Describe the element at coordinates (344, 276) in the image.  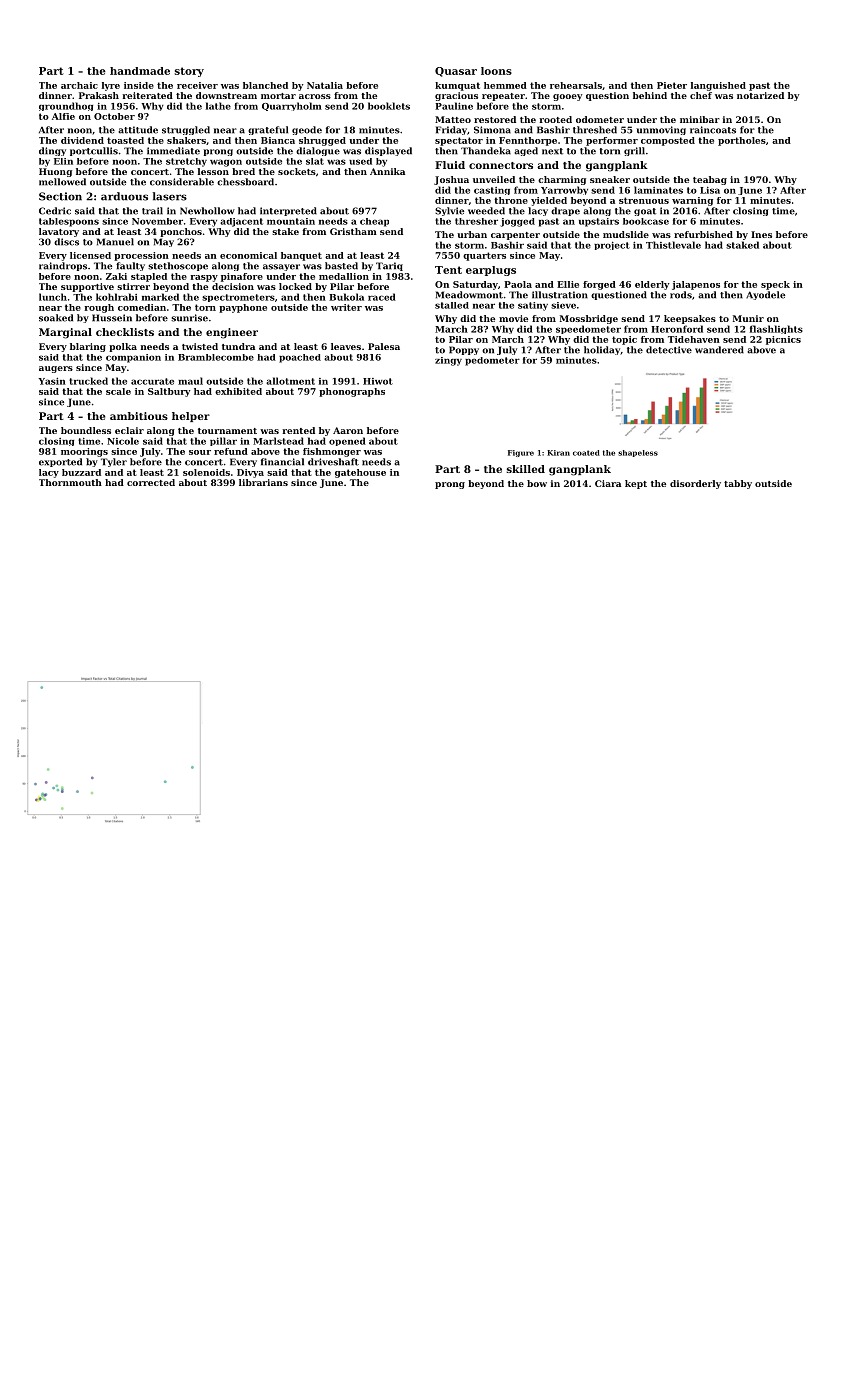
I see `medallion` at that location.
